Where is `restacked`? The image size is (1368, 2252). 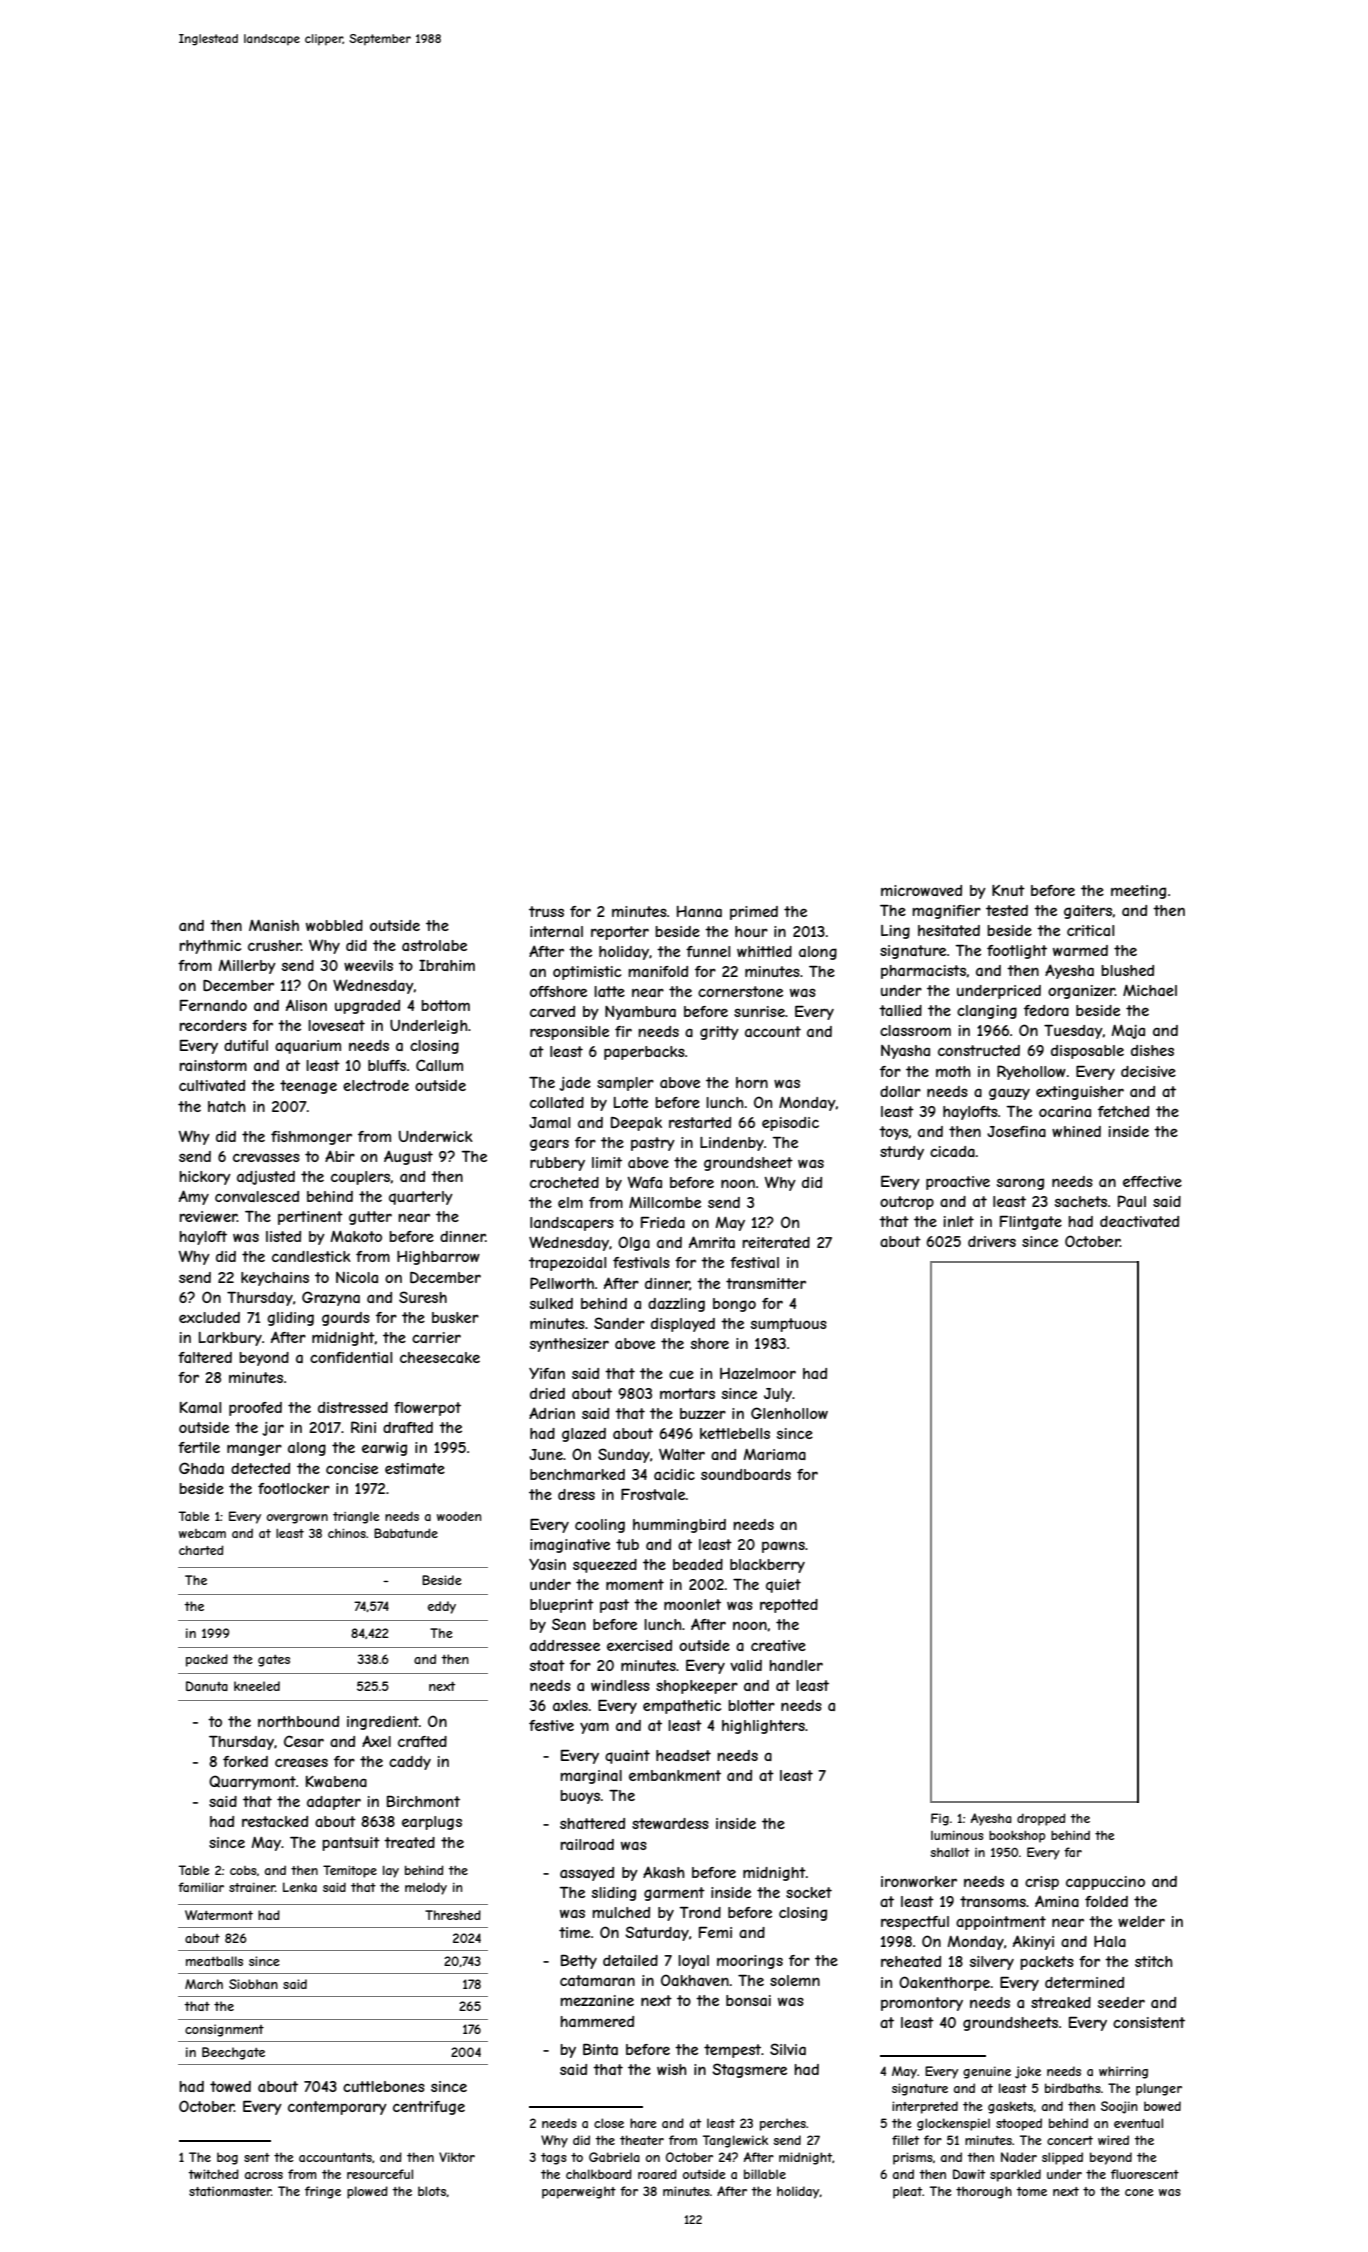 restacked is located at coordinates (275, 1821).
